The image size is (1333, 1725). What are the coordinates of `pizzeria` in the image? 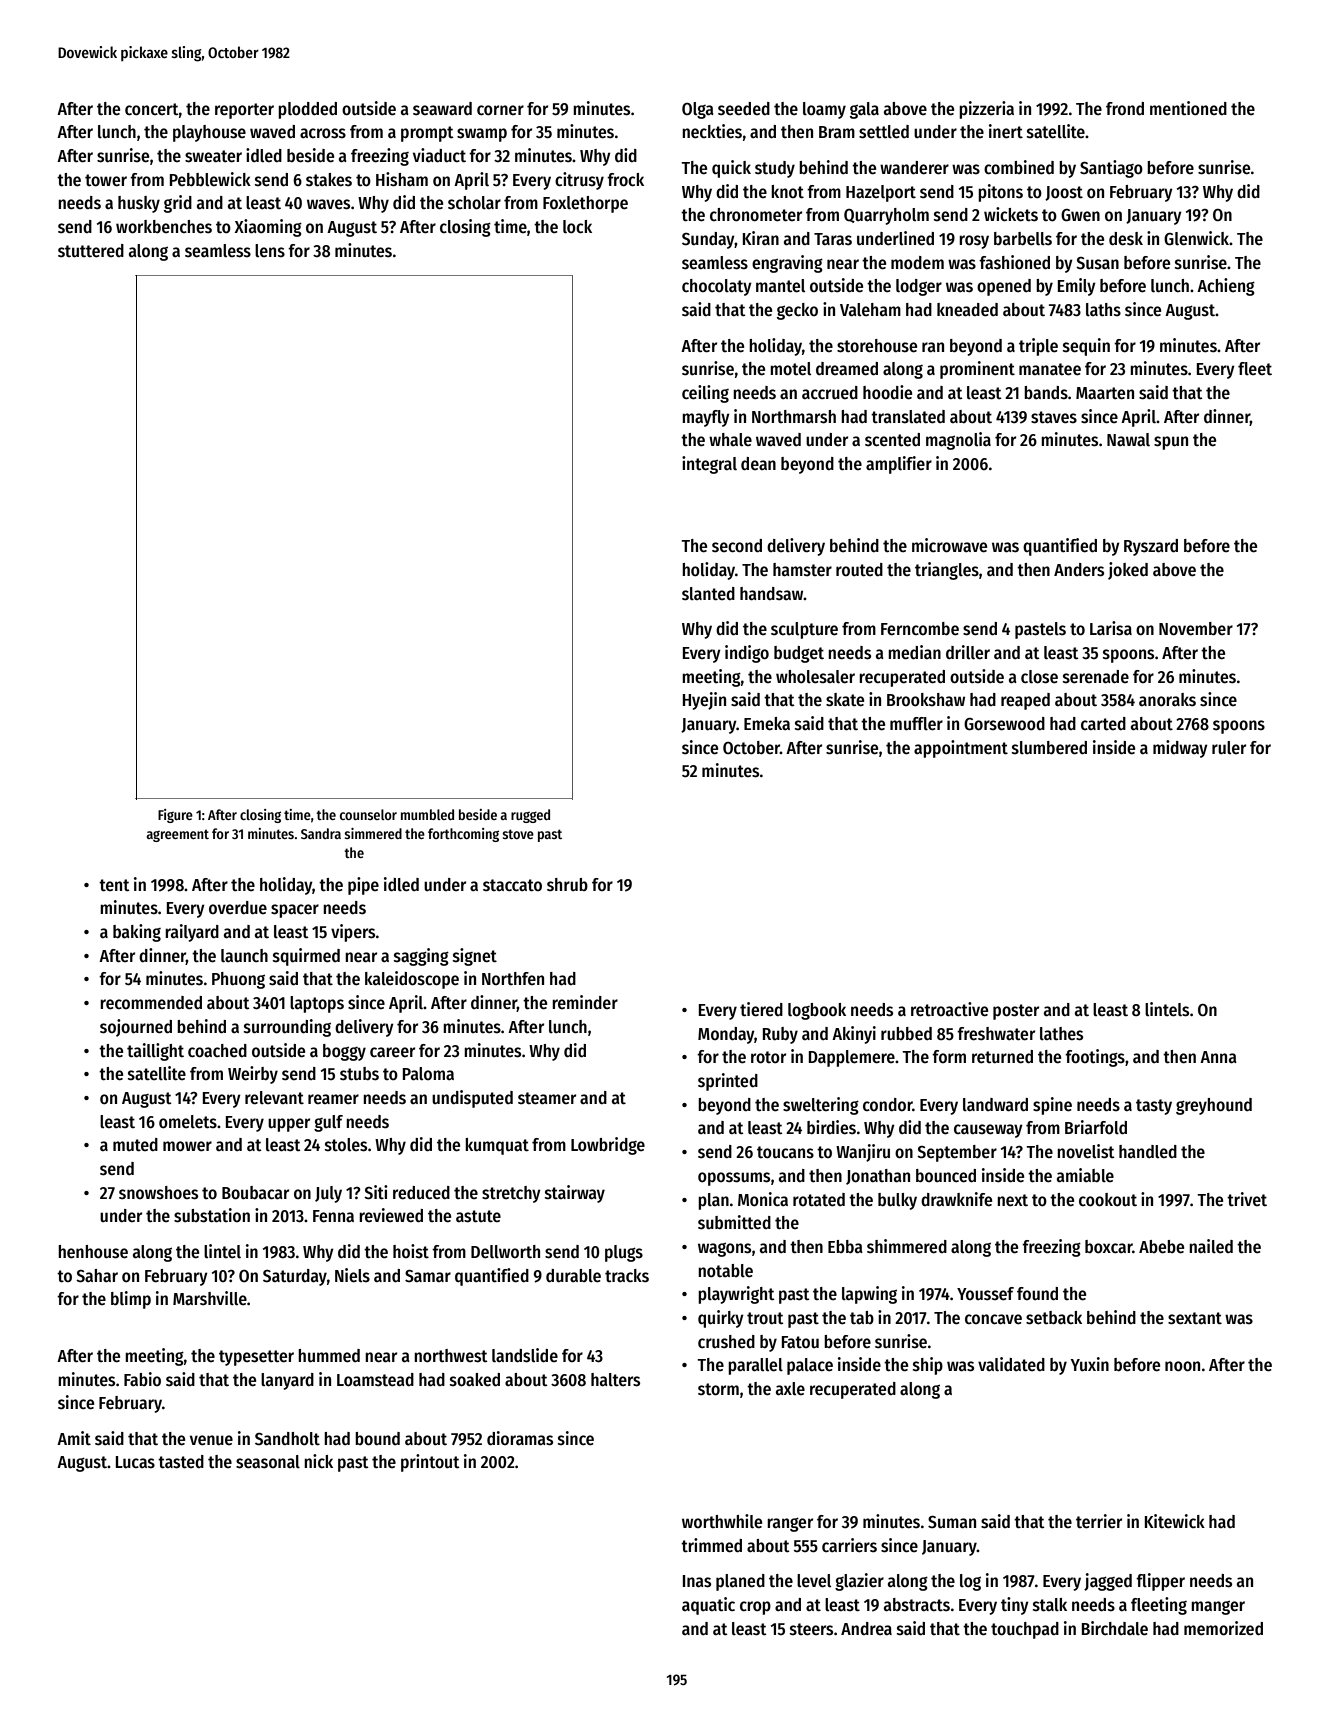 It's located at (986, 110).
